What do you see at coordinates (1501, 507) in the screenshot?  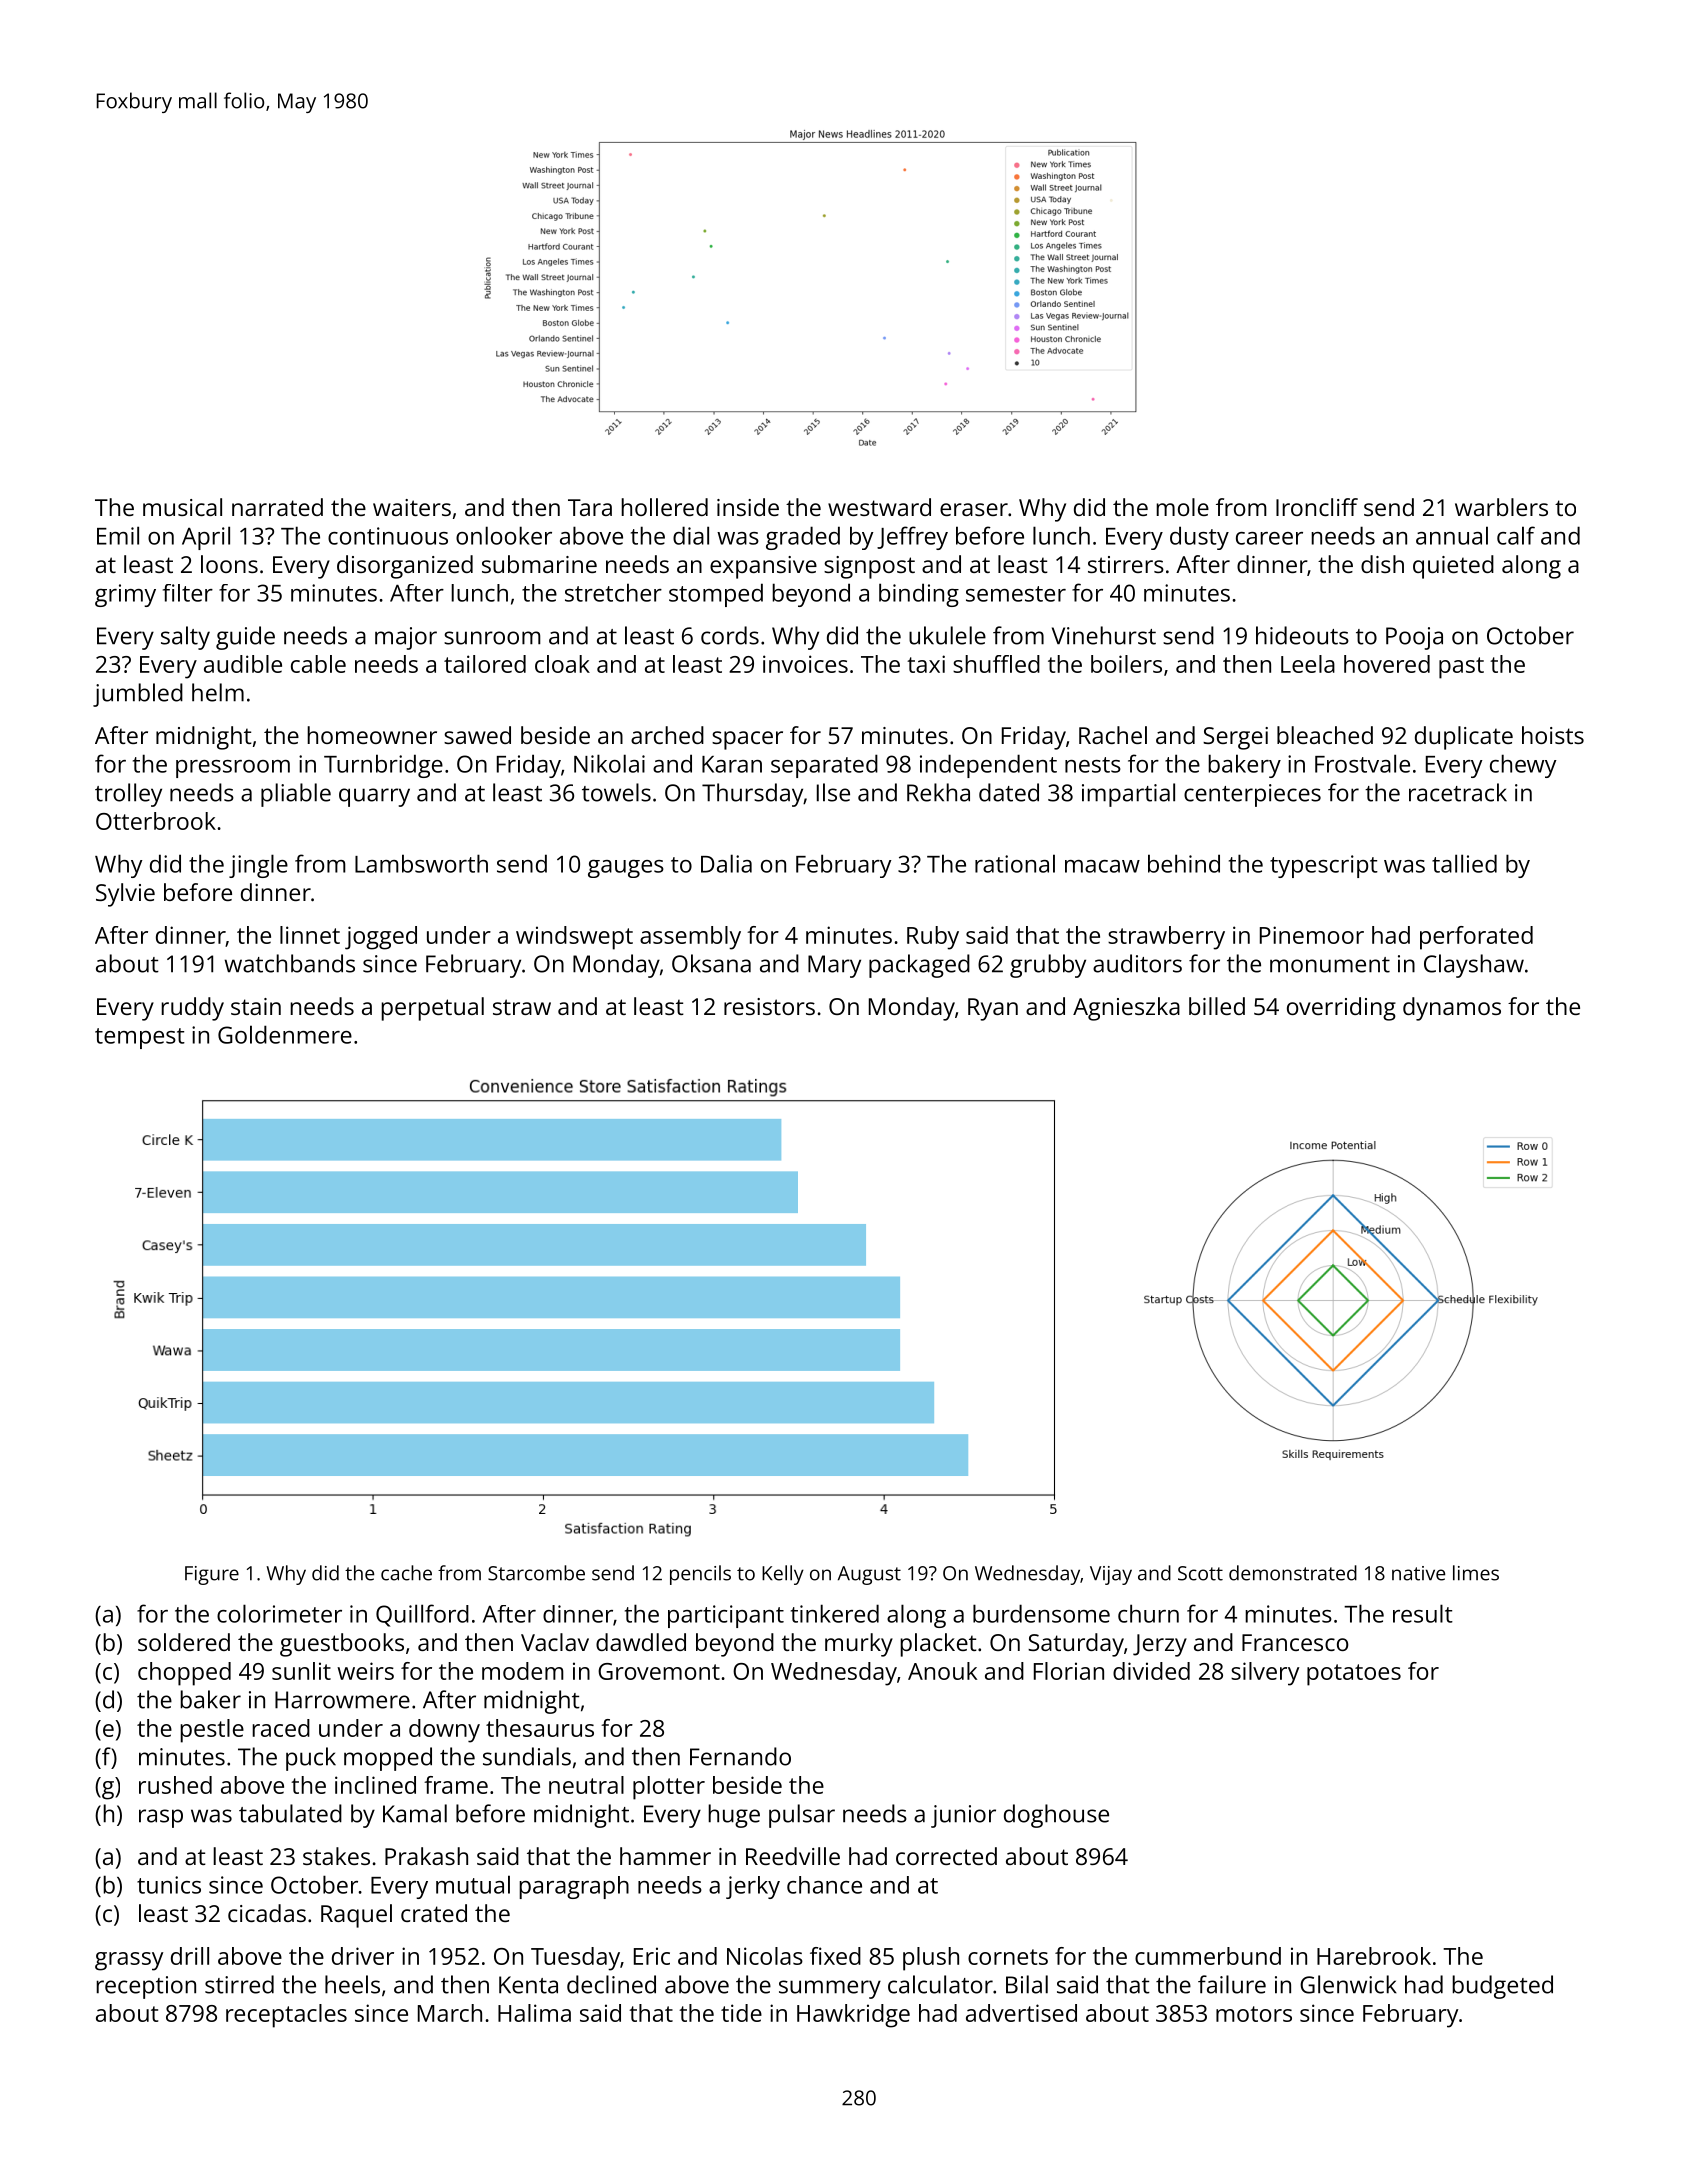 I see `warblers` at bounding box center [1501, 507].
